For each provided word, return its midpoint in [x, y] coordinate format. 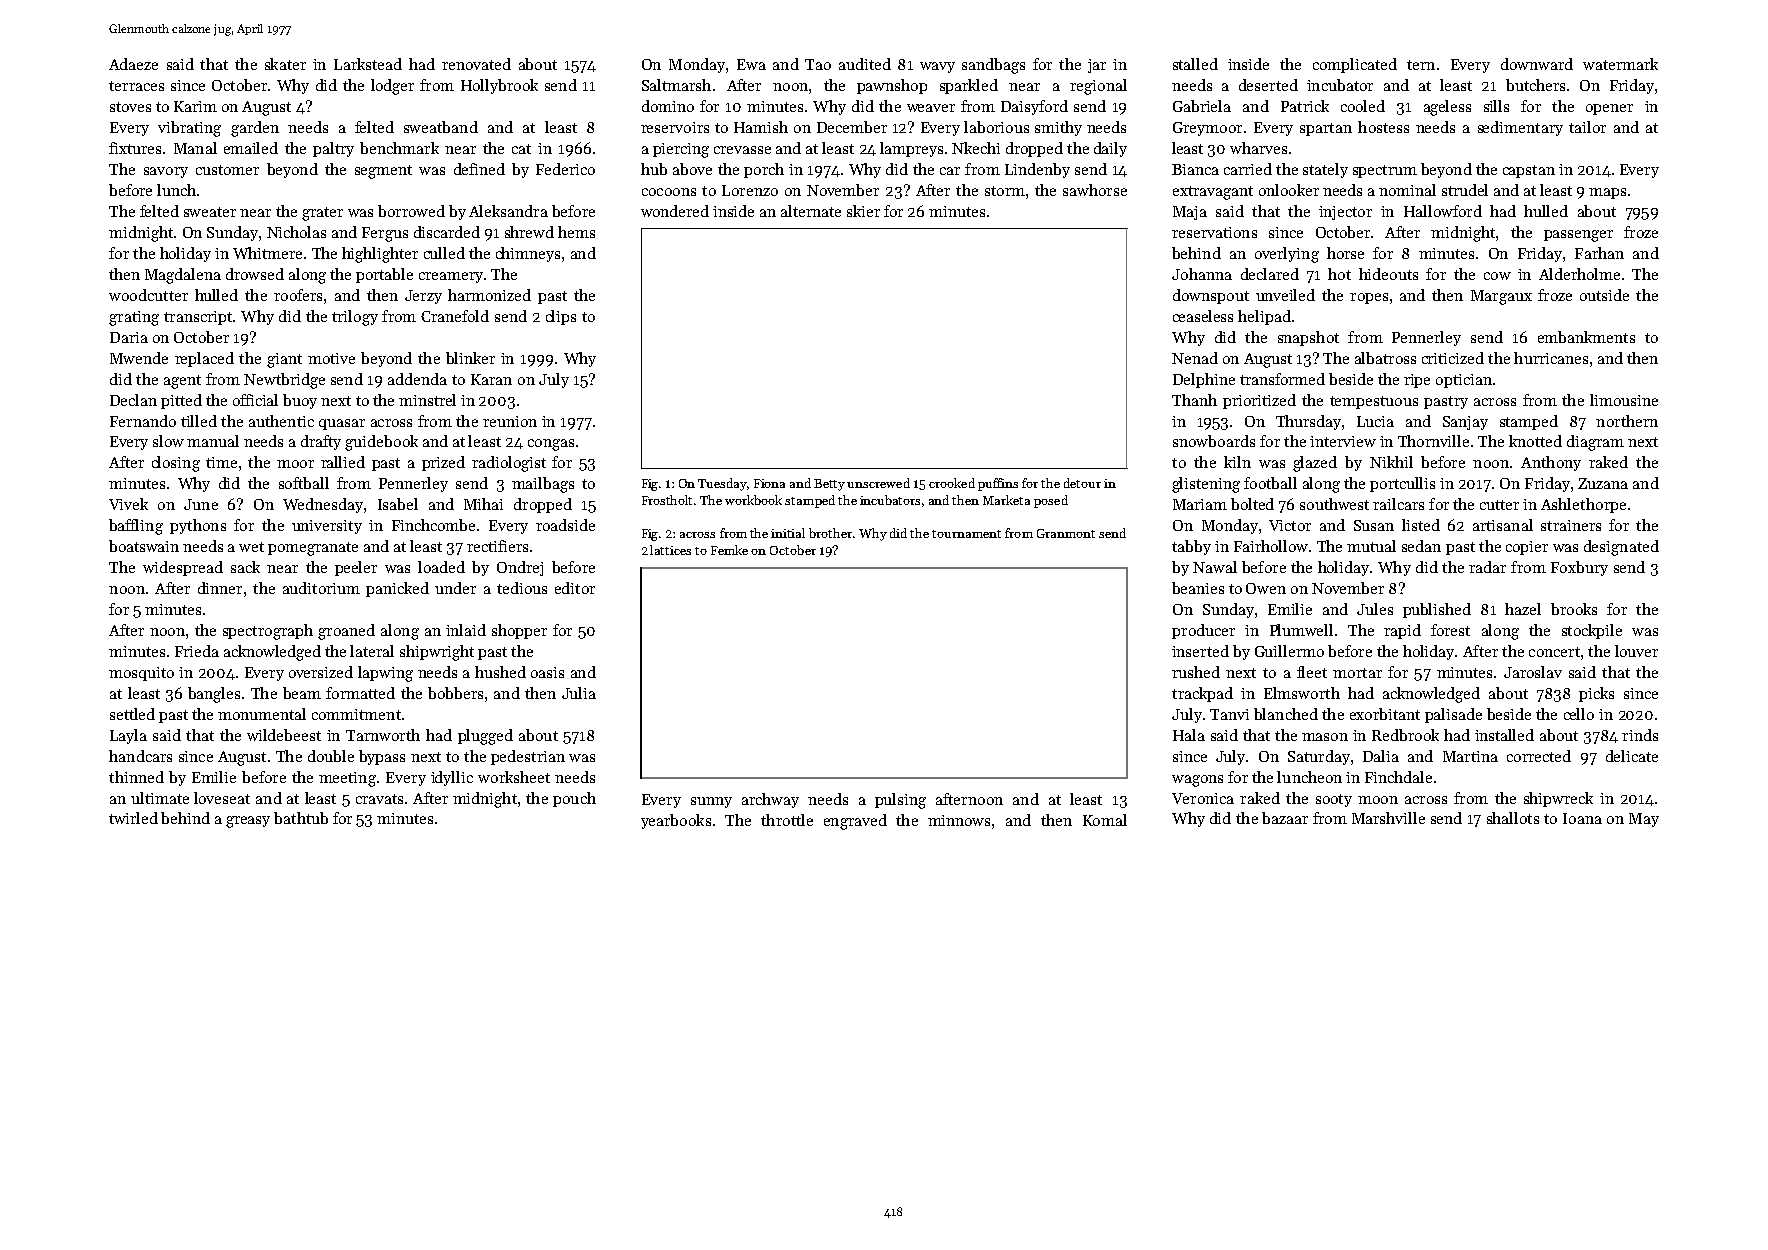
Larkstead [368, 64]
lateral [372, 651]
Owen [1266, 588]
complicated [1355, 65]
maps [1607, 193]
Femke [729, 550]
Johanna [1202, 274]
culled [444, 253]
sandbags [993, 66]
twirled [133, 818]
